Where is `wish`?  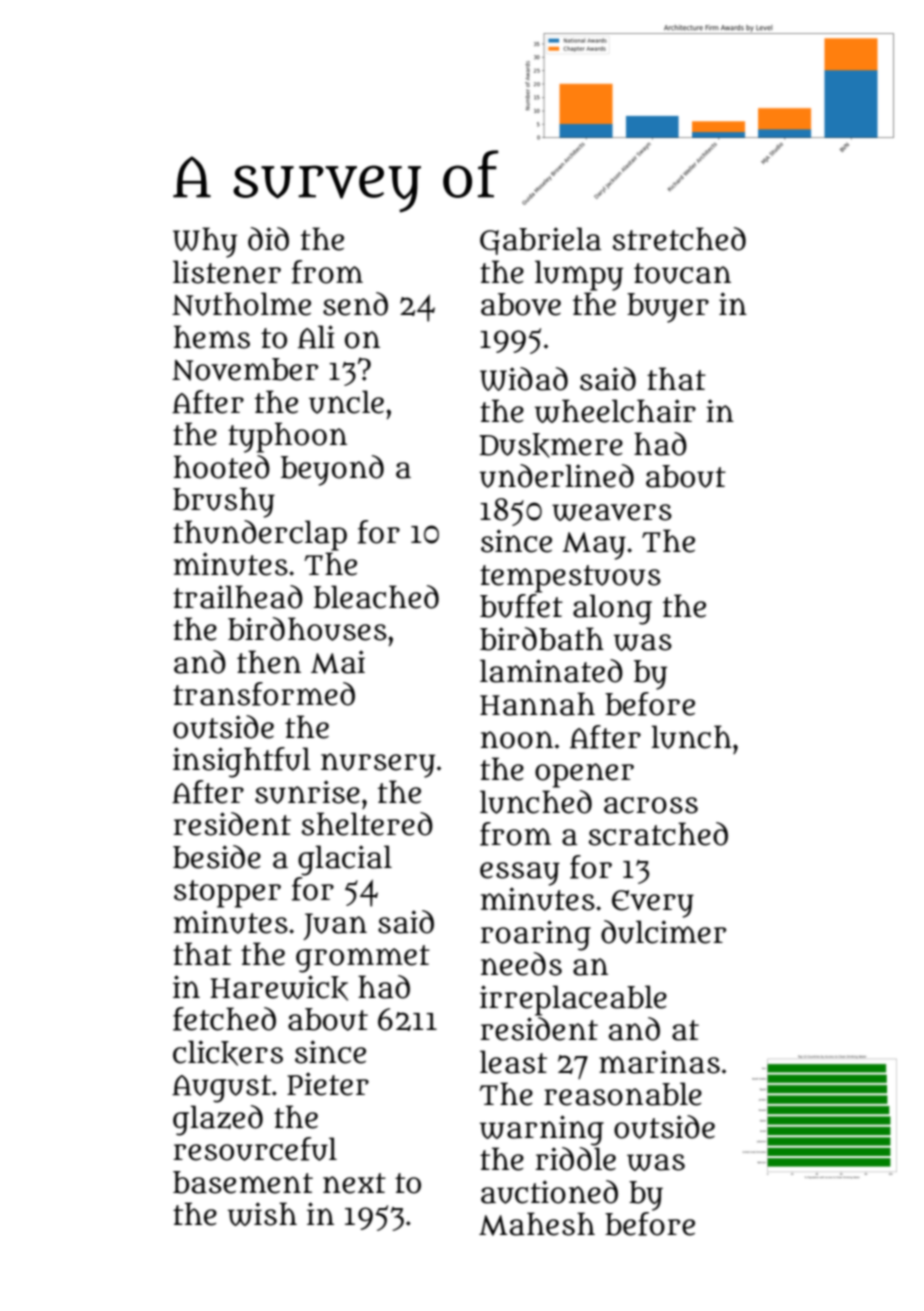 wish is located at coordinates (262, 1214).
